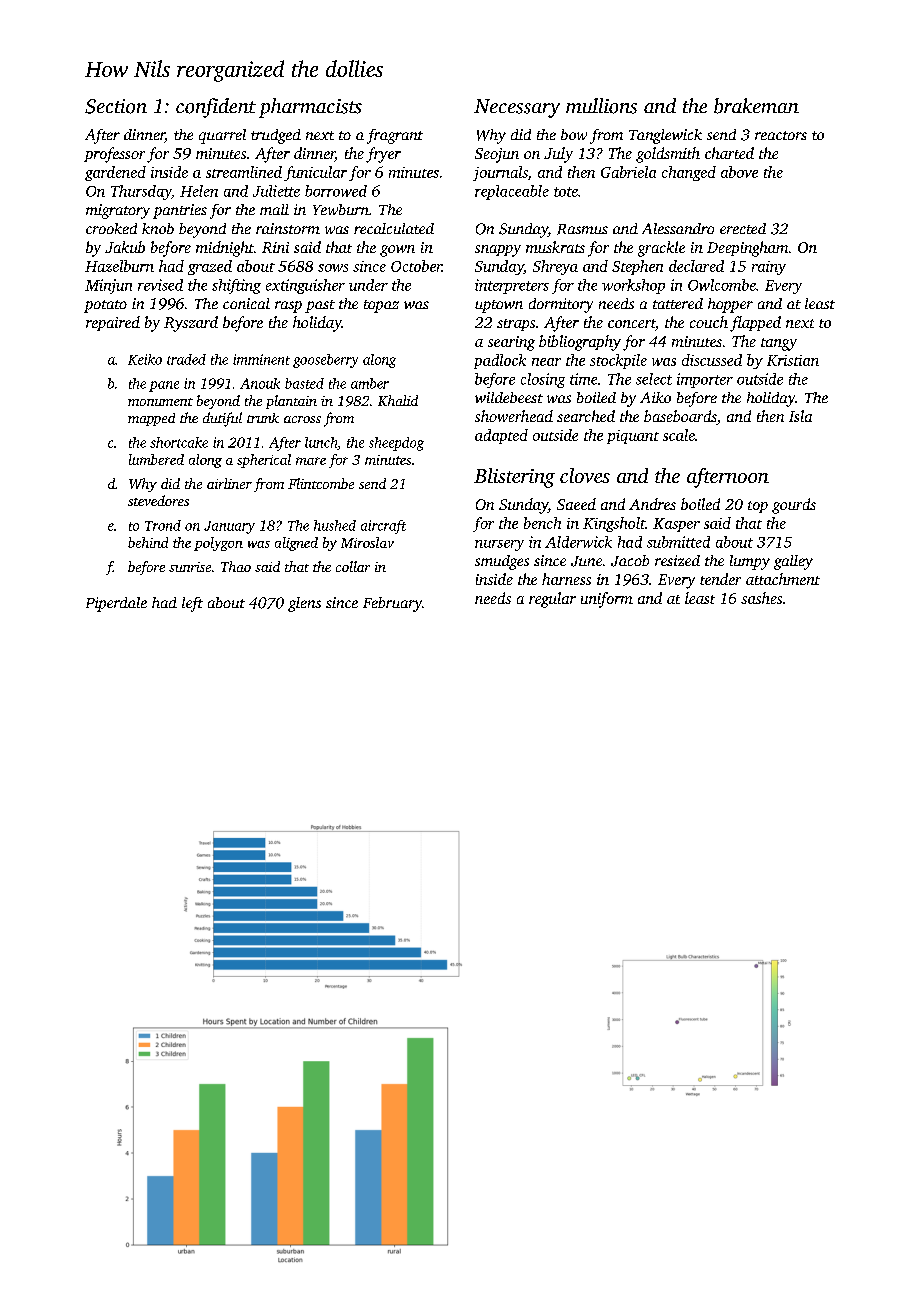  I want to click on scale, so click(679, 435).
